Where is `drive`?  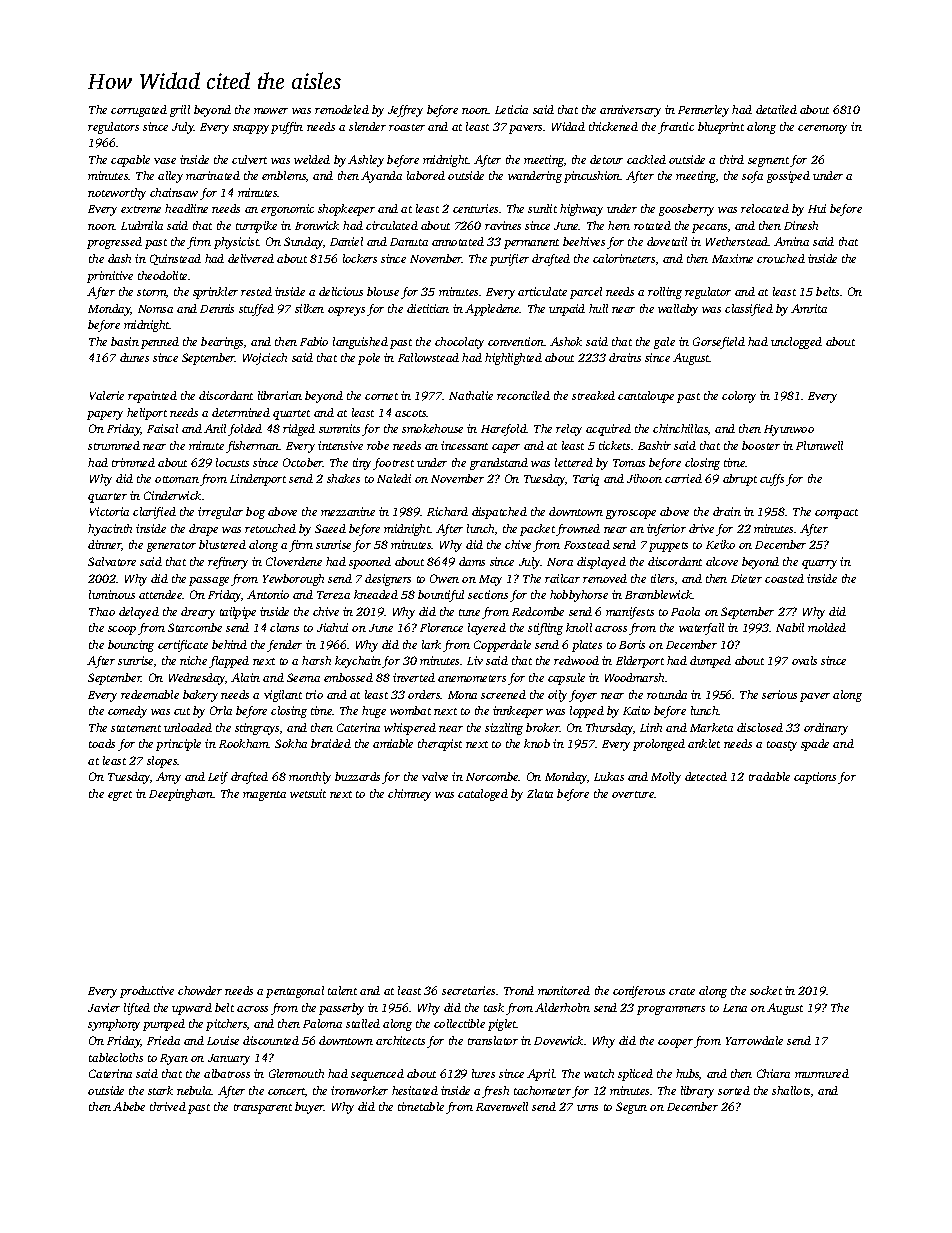 drive is located at coordinates (701, 528).
